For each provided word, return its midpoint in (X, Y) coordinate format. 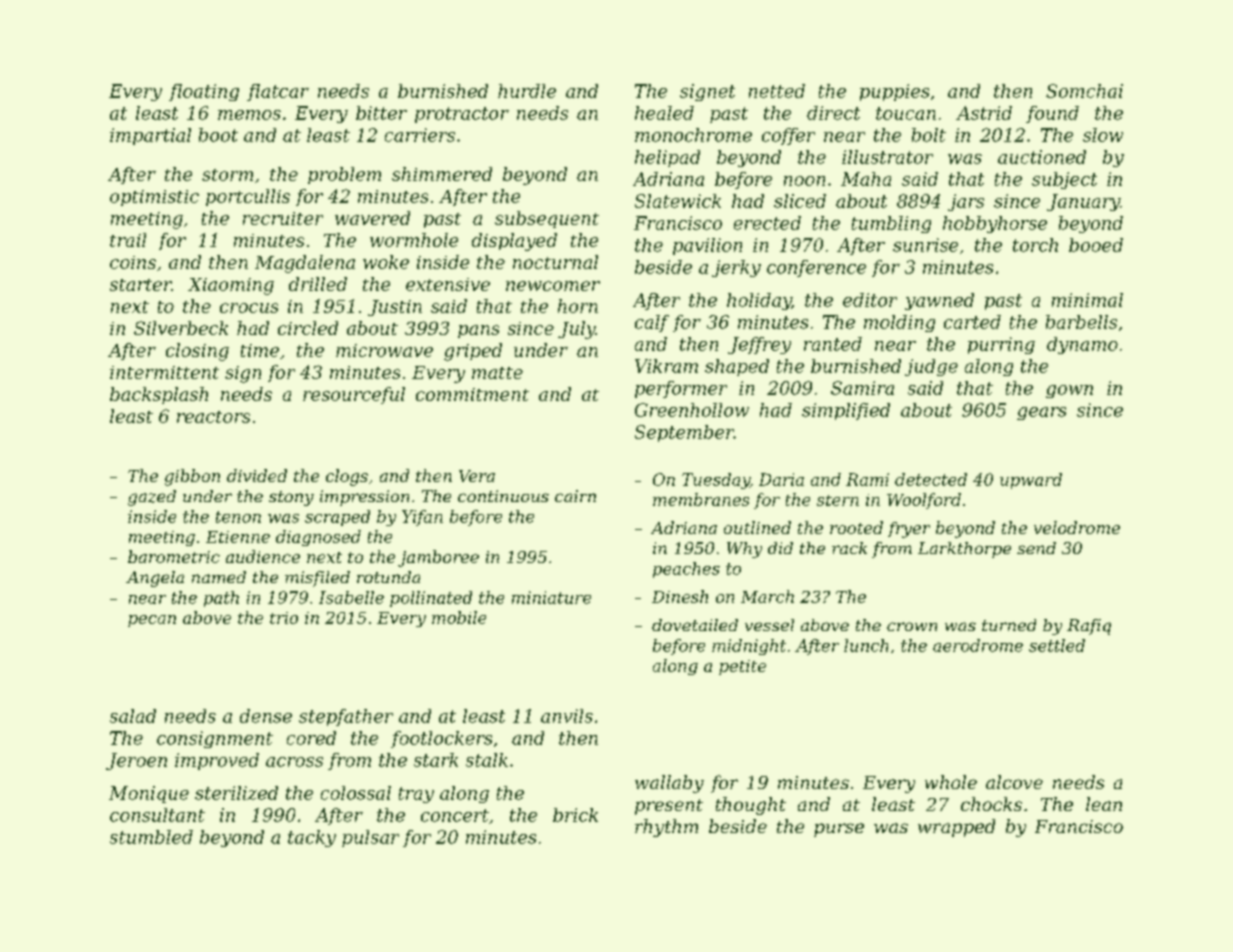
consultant (157, 815)
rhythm (666, 828)
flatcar (278, 92)
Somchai (1084, 91)
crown (912, 626)
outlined (757, 527)
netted (777, 91)
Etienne (238, 537)
